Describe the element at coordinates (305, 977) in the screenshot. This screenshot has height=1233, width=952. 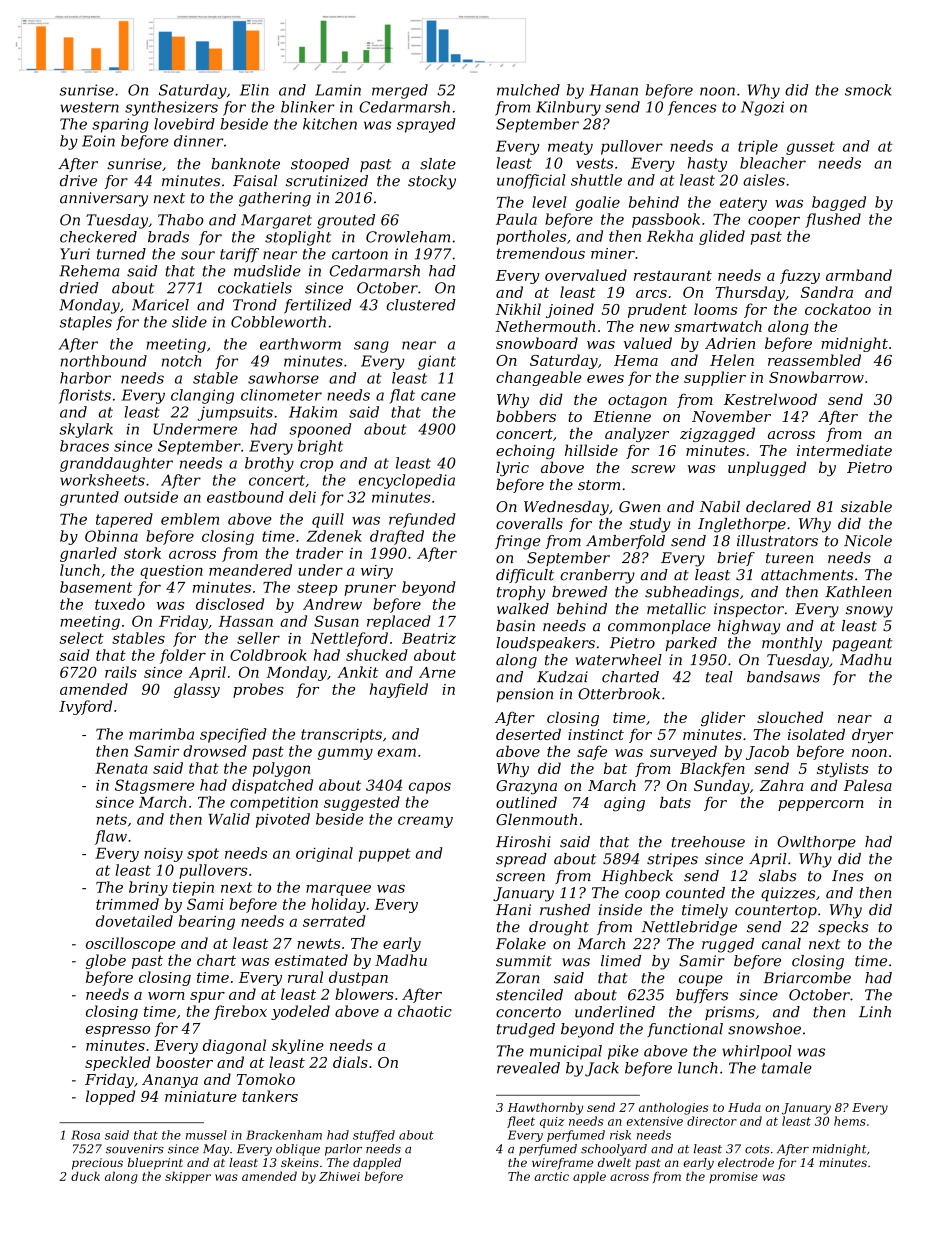
I see `rural` at that location.
